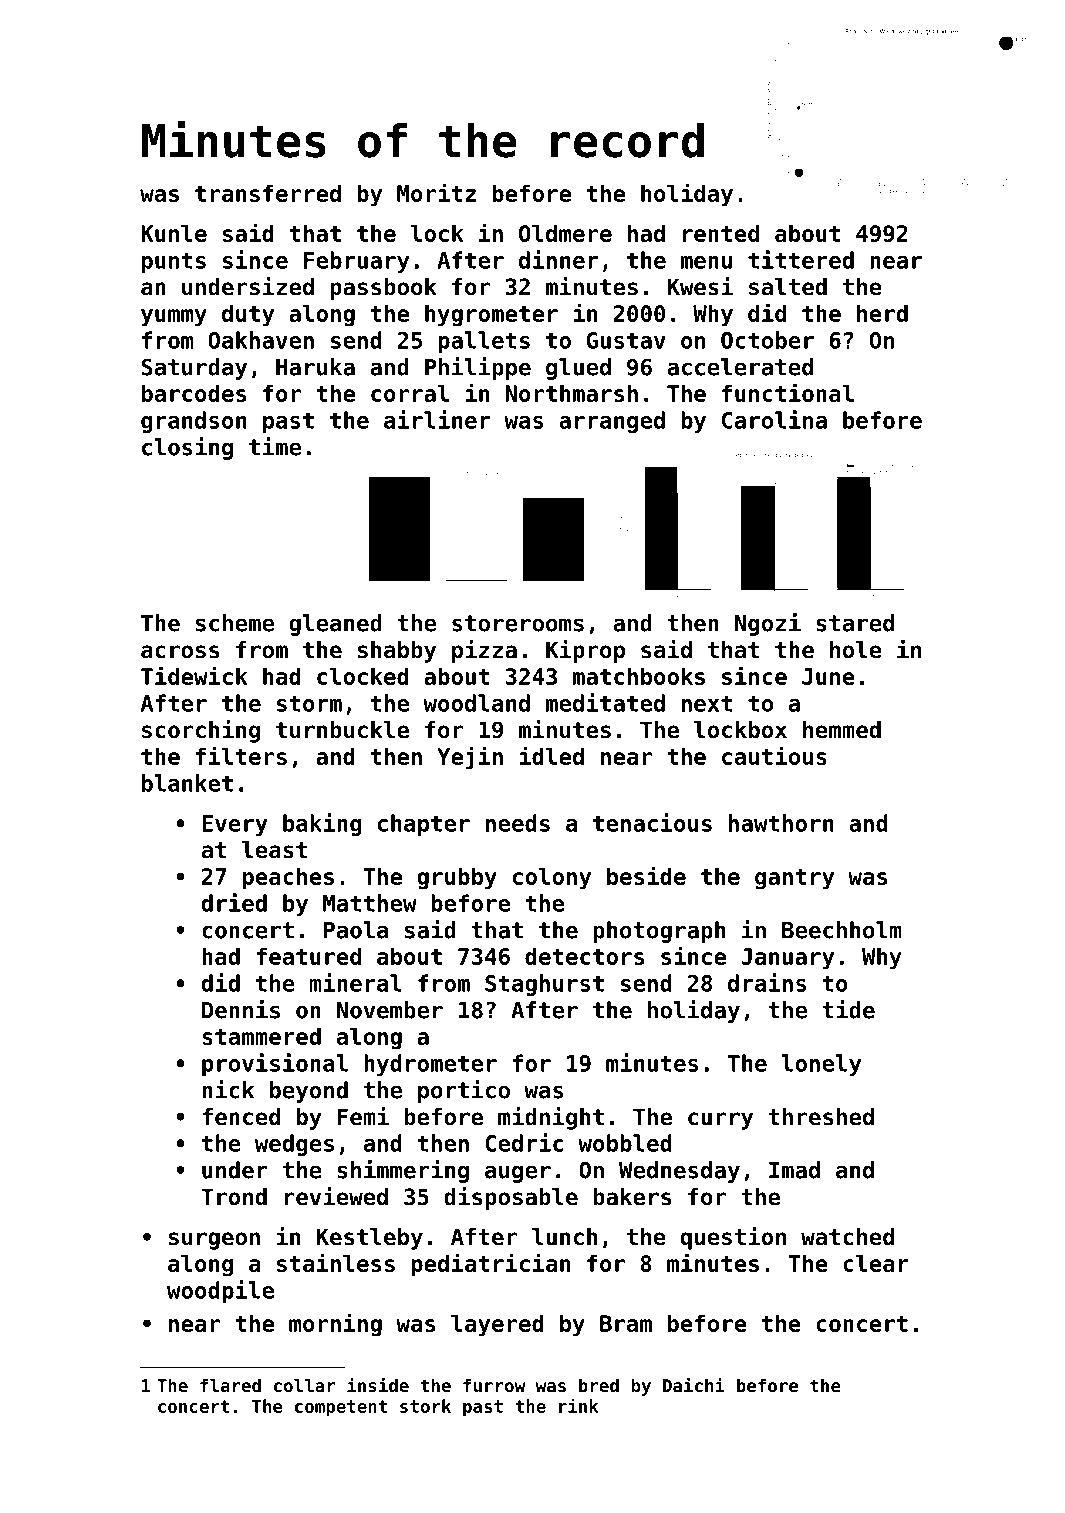 This screenshot has width=1065, height=1513. Describe the element at coordinates (551, 1118) in the screenshot. I see `midnight` at that location.
